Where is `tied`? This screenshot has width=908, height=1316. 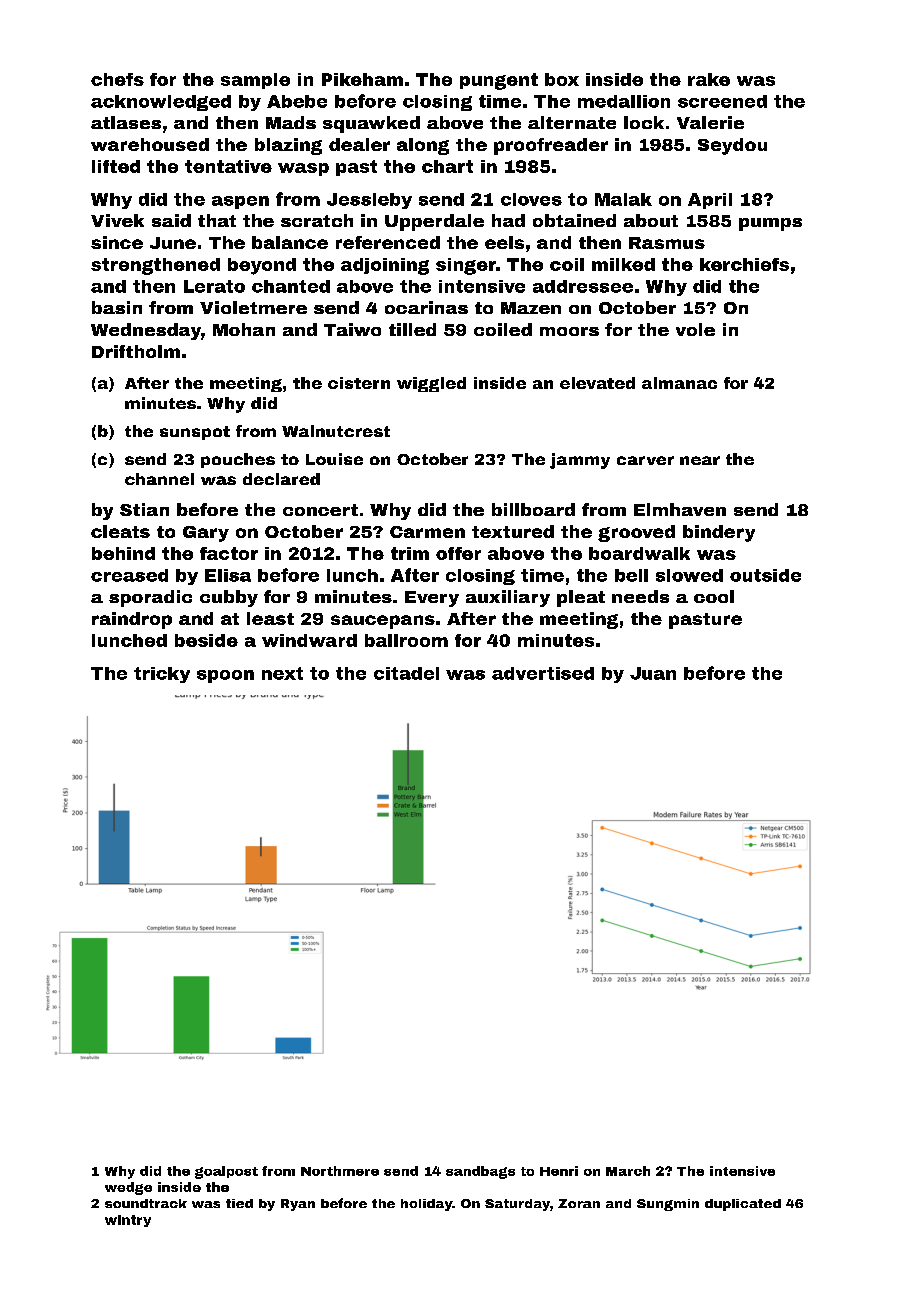 tied is located at coordinates (239, 1203).
